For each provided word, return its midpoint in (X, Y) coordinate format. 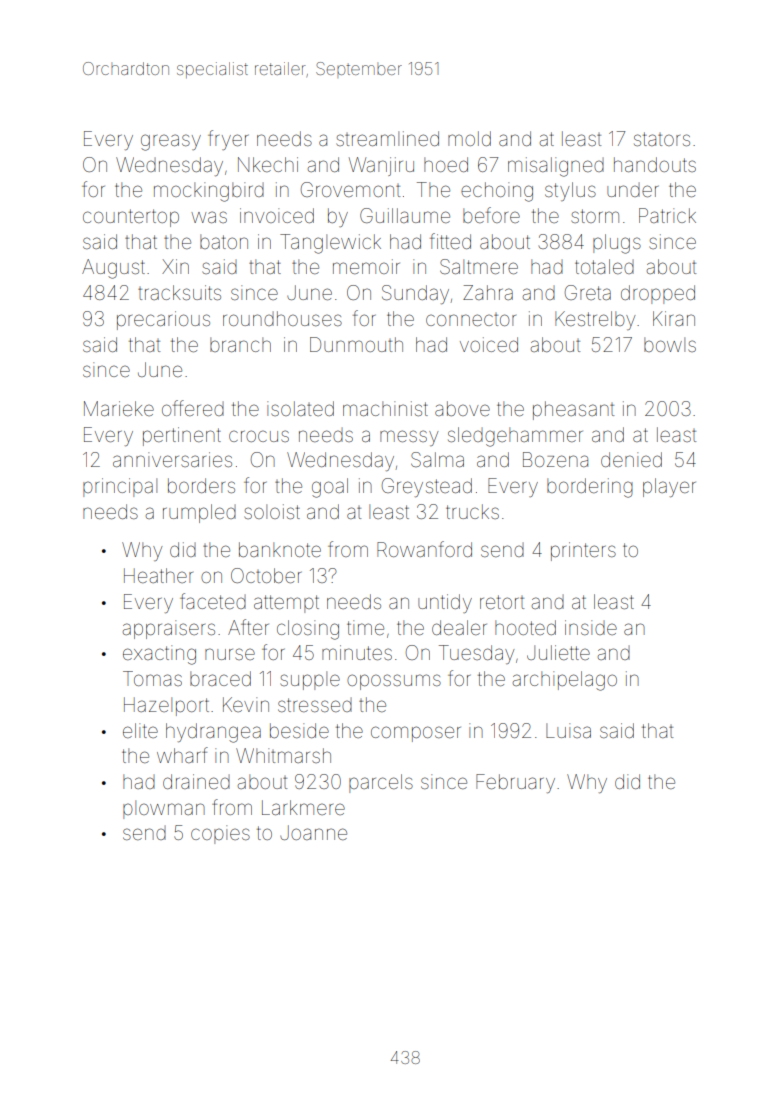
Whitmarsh (283, 755)
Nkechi (268, 164)
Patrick (667, 215)
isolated (300, 408)
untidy (445, 603)
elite (140, 730)
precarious (163, 320)
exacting (159, 655)
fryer (228, 140)
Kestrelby (595, 320)
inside (591, 627)
